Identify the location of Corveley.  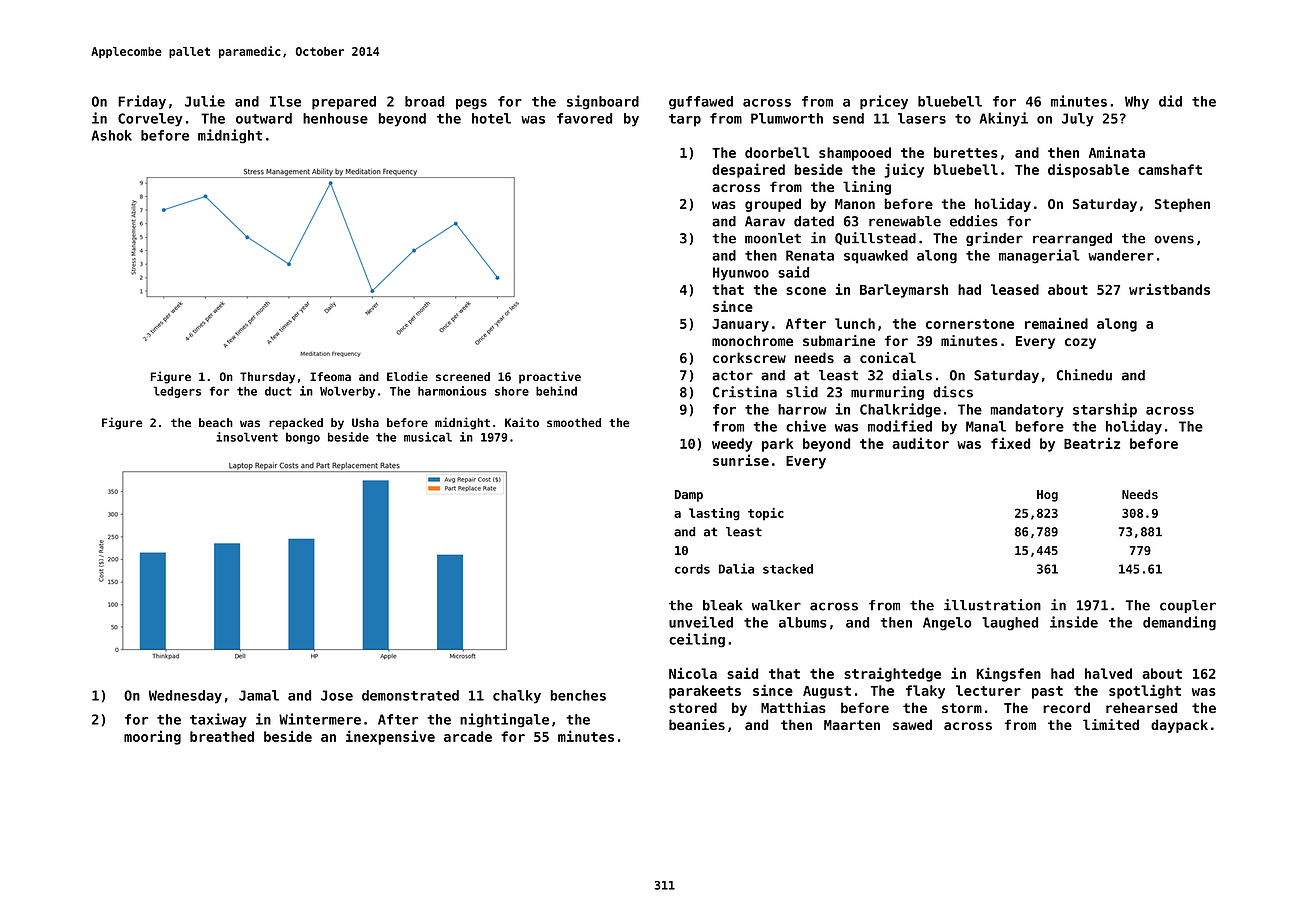
(150, 120).
